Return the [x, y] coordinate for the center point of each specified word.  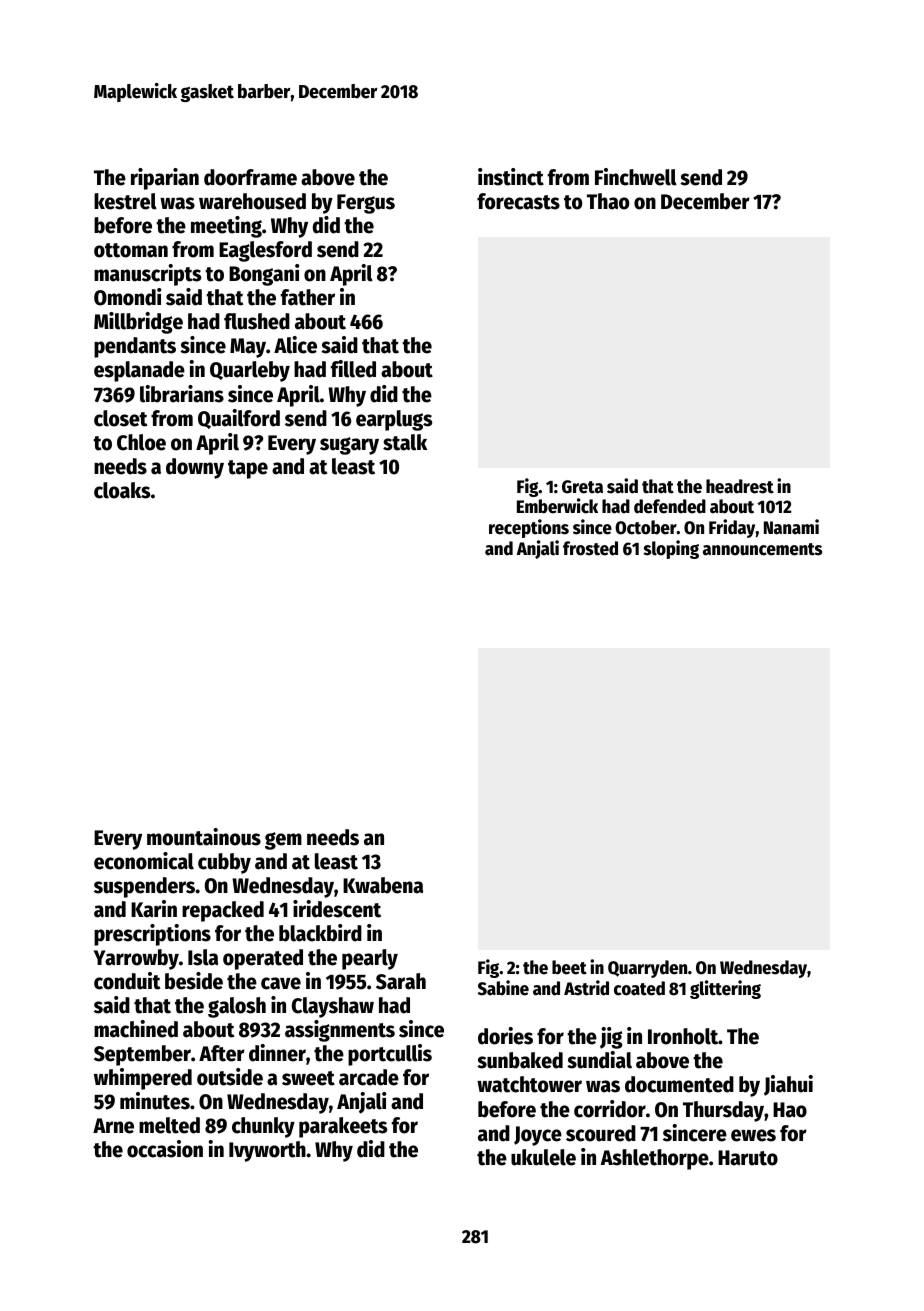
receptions [529, 528]
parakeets [343, 1127]
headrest [740, 486]
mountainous [204, 837]
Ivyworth [267, 1151]
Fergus [366, 204]
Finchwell [636, 177]
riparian [165, 179]
